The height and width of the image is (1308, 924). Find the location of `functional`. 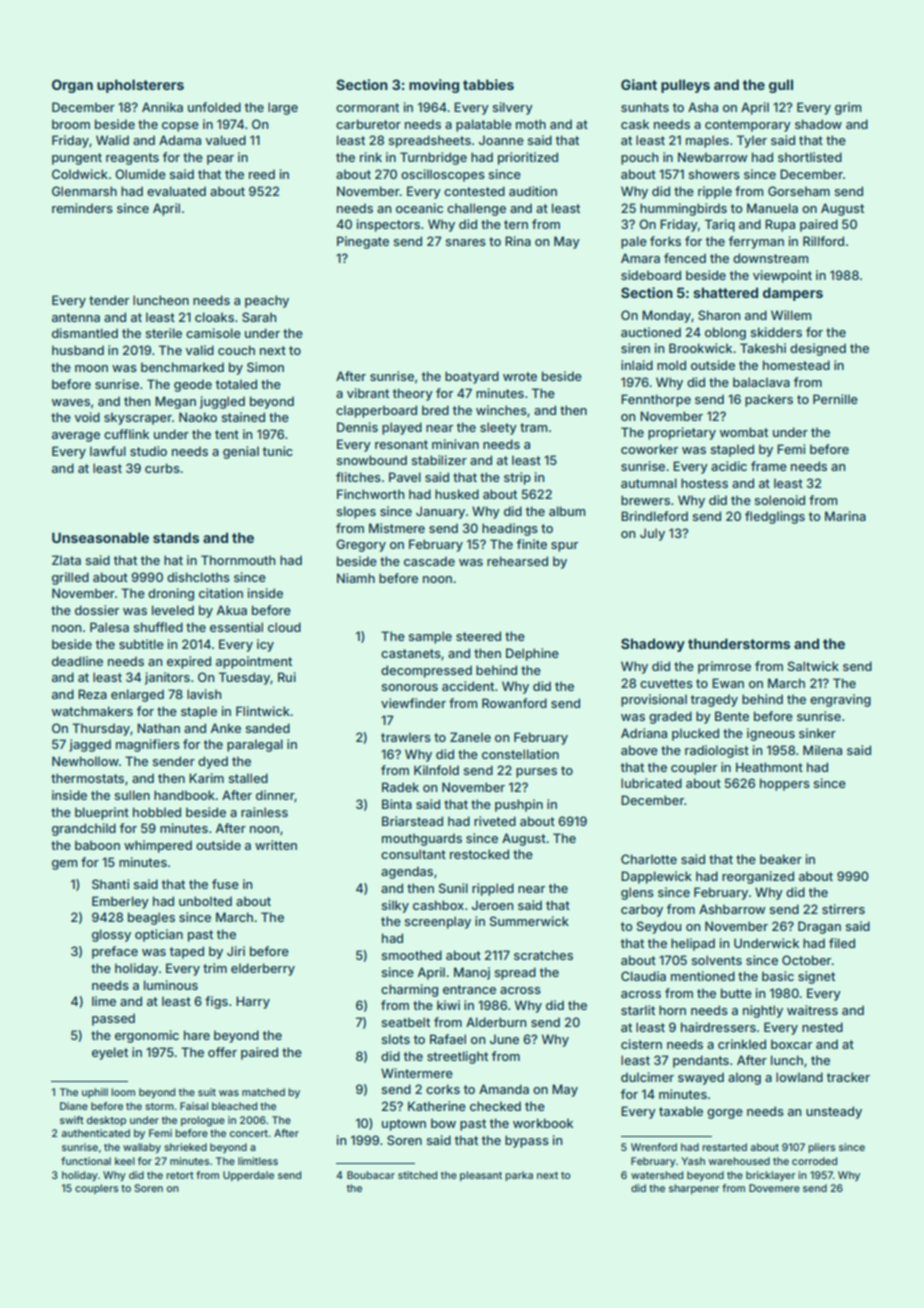

functional is located at coordinates (86, 1161).
